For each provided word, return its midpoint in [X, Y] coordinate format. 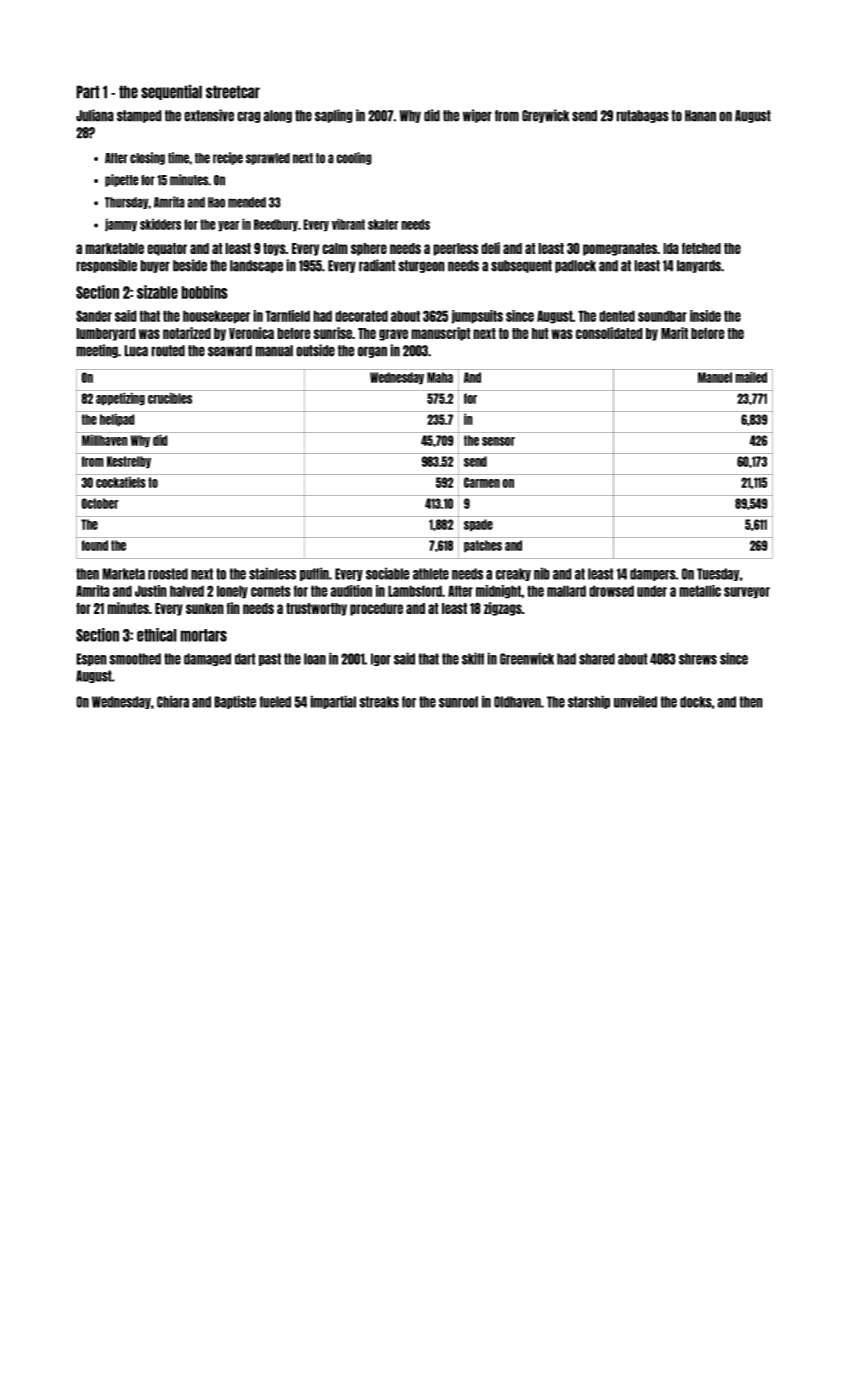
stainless [272, 573]
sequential [171, 92]
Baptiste [235, 702]
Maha [440, 377]
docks [696, 702]
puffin [314, 574]
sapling [334, 116]
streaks [379, 702]
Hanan [700, 116]
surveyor [747, 593]
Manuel [715, 377]
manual [274, 351]
